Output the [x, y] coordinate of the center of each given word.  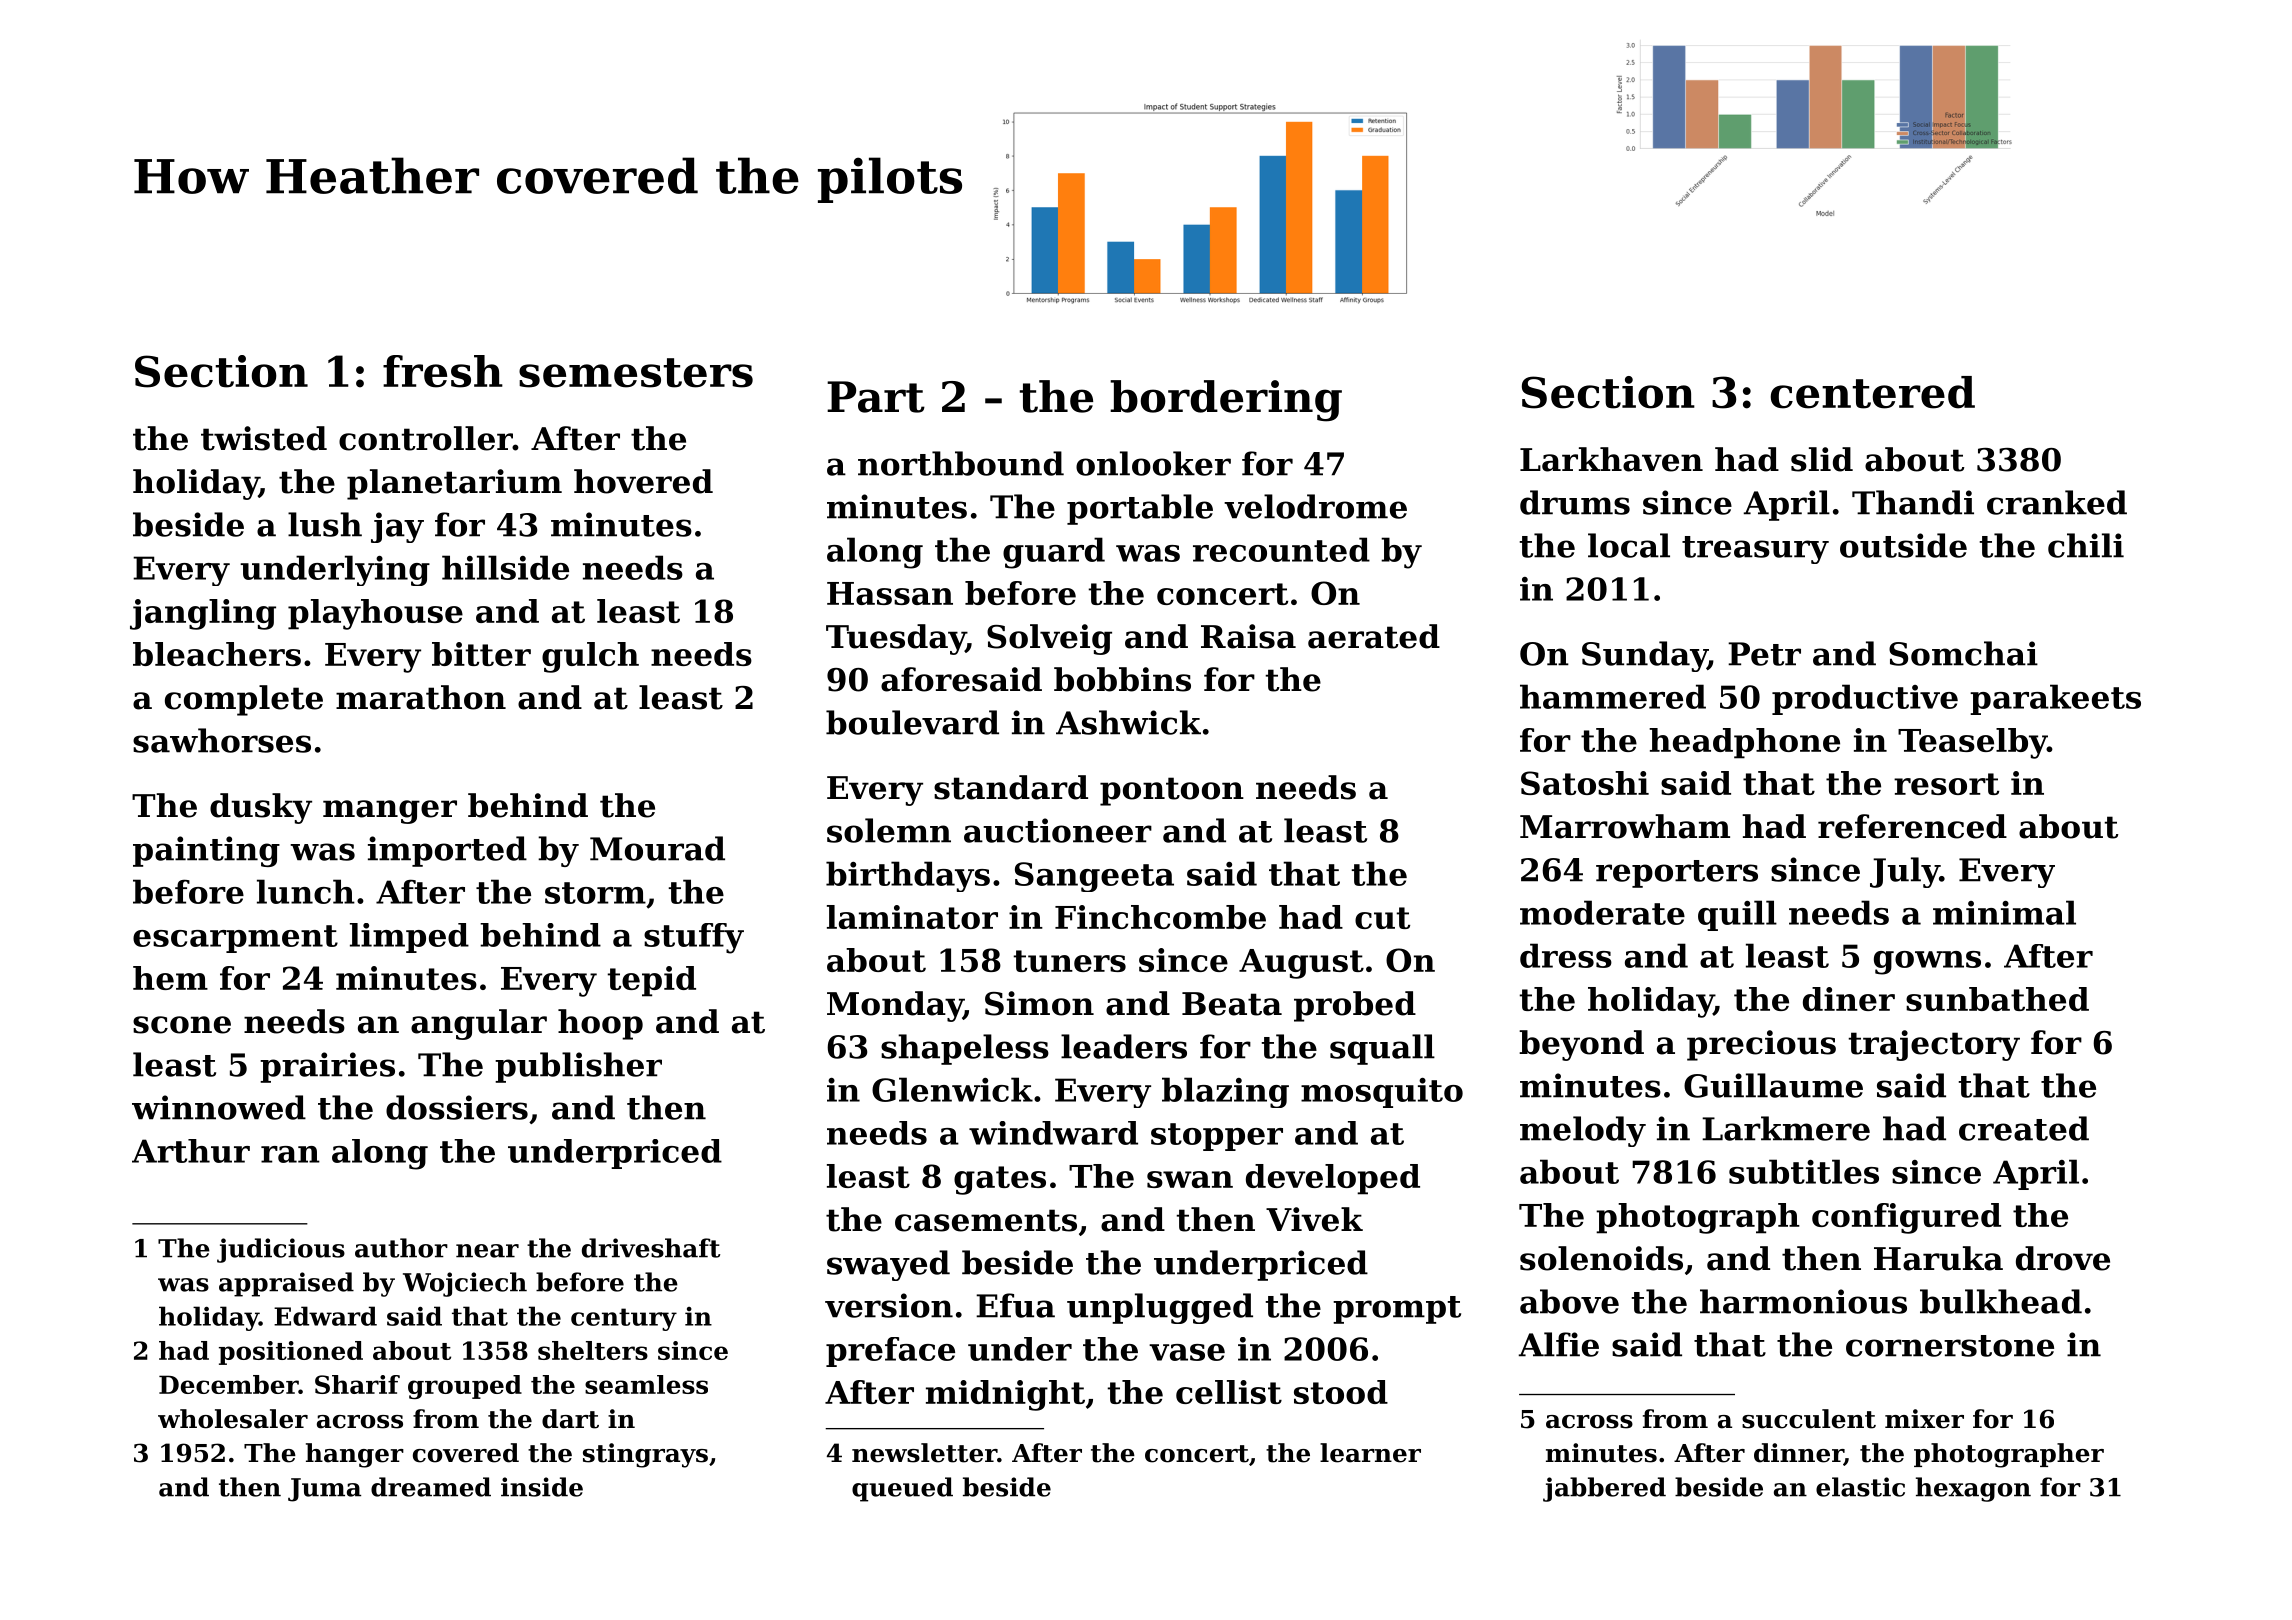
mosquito [1382, 1093]
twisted [264, 438]
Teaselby [1972, 743]
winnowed [219, 1107]
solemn [889, 830]
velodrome [1315, 506]
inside [542, 1487]
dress [1566, 955]
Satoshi [1585, 783]
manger [390, 812]
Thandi [1913, 502]
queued [902, 1489]
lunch [306, 891]
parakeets [2055, 699]
